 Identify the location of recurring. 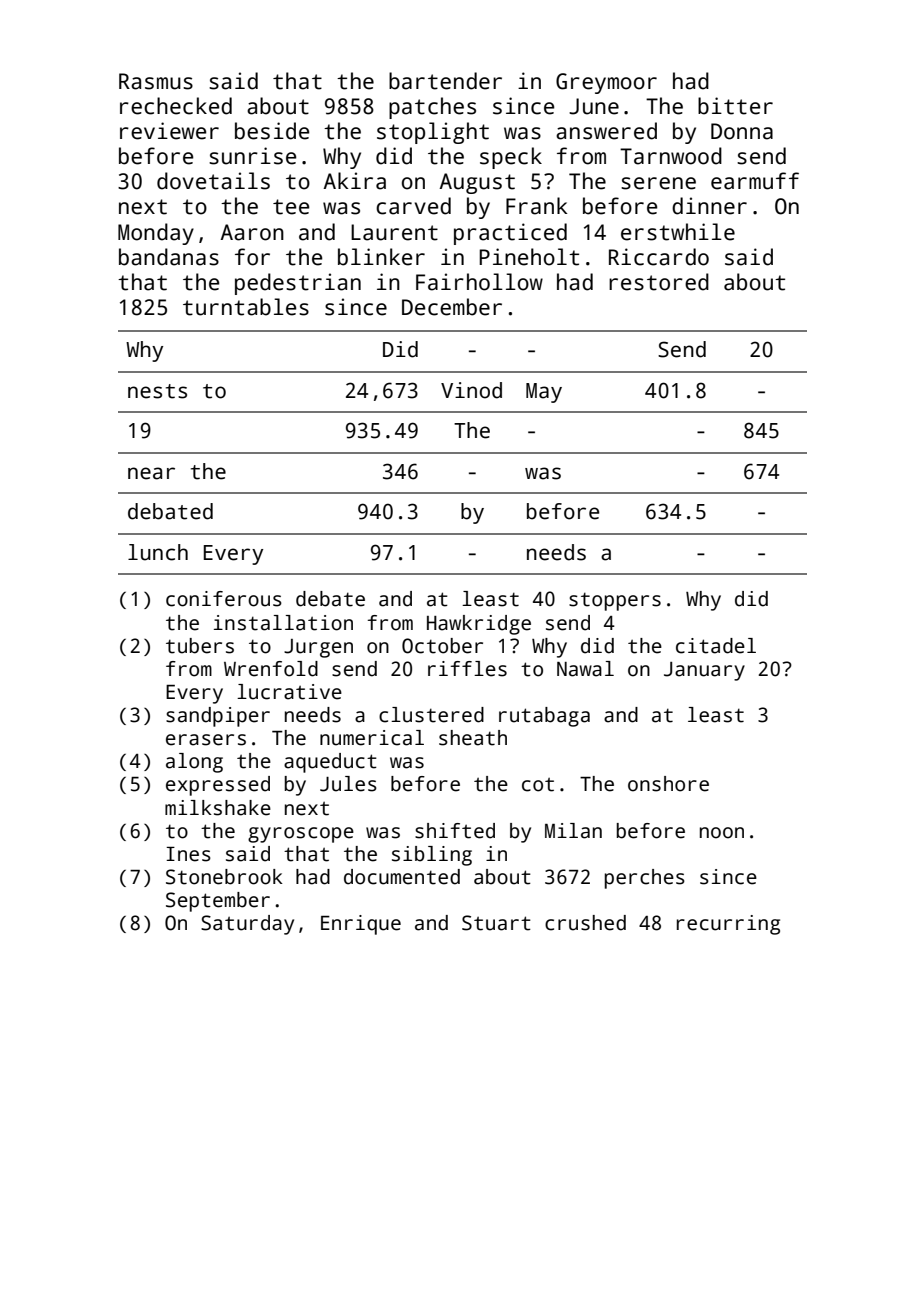
(728, 925).
